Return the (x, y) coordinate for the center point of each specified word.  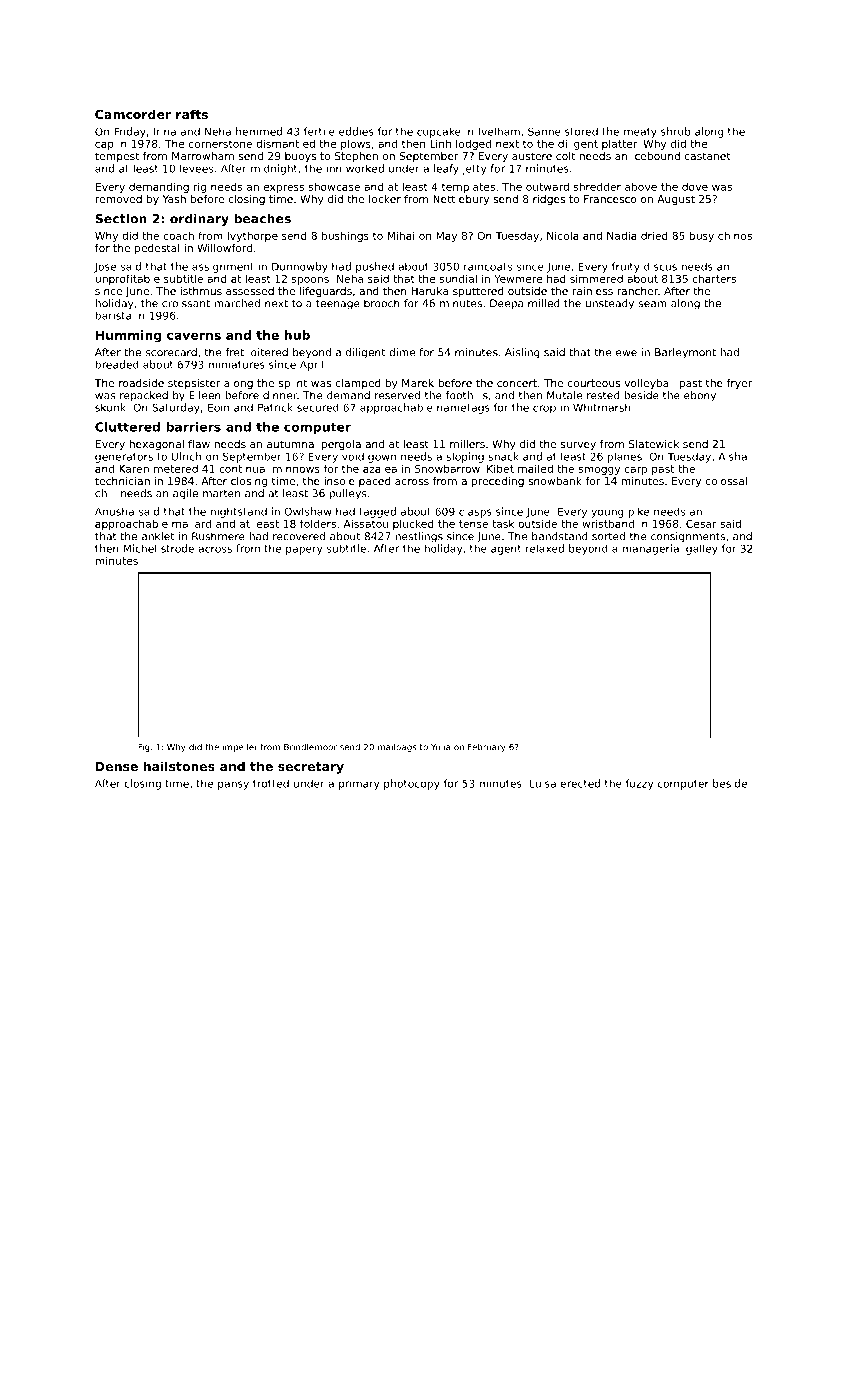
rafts (192, 114)
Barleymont (685, 353)
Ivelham (499, 131)
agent (506, 550)
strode (177, 548)
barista (113, 315)
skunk (110, 407)
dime (402, 352)
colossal (726, 481)
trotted (271, 783)
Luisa (543, 783)
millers (467, 444)
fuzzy (639, 784)
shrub (676, 131)
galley (702, 549)
